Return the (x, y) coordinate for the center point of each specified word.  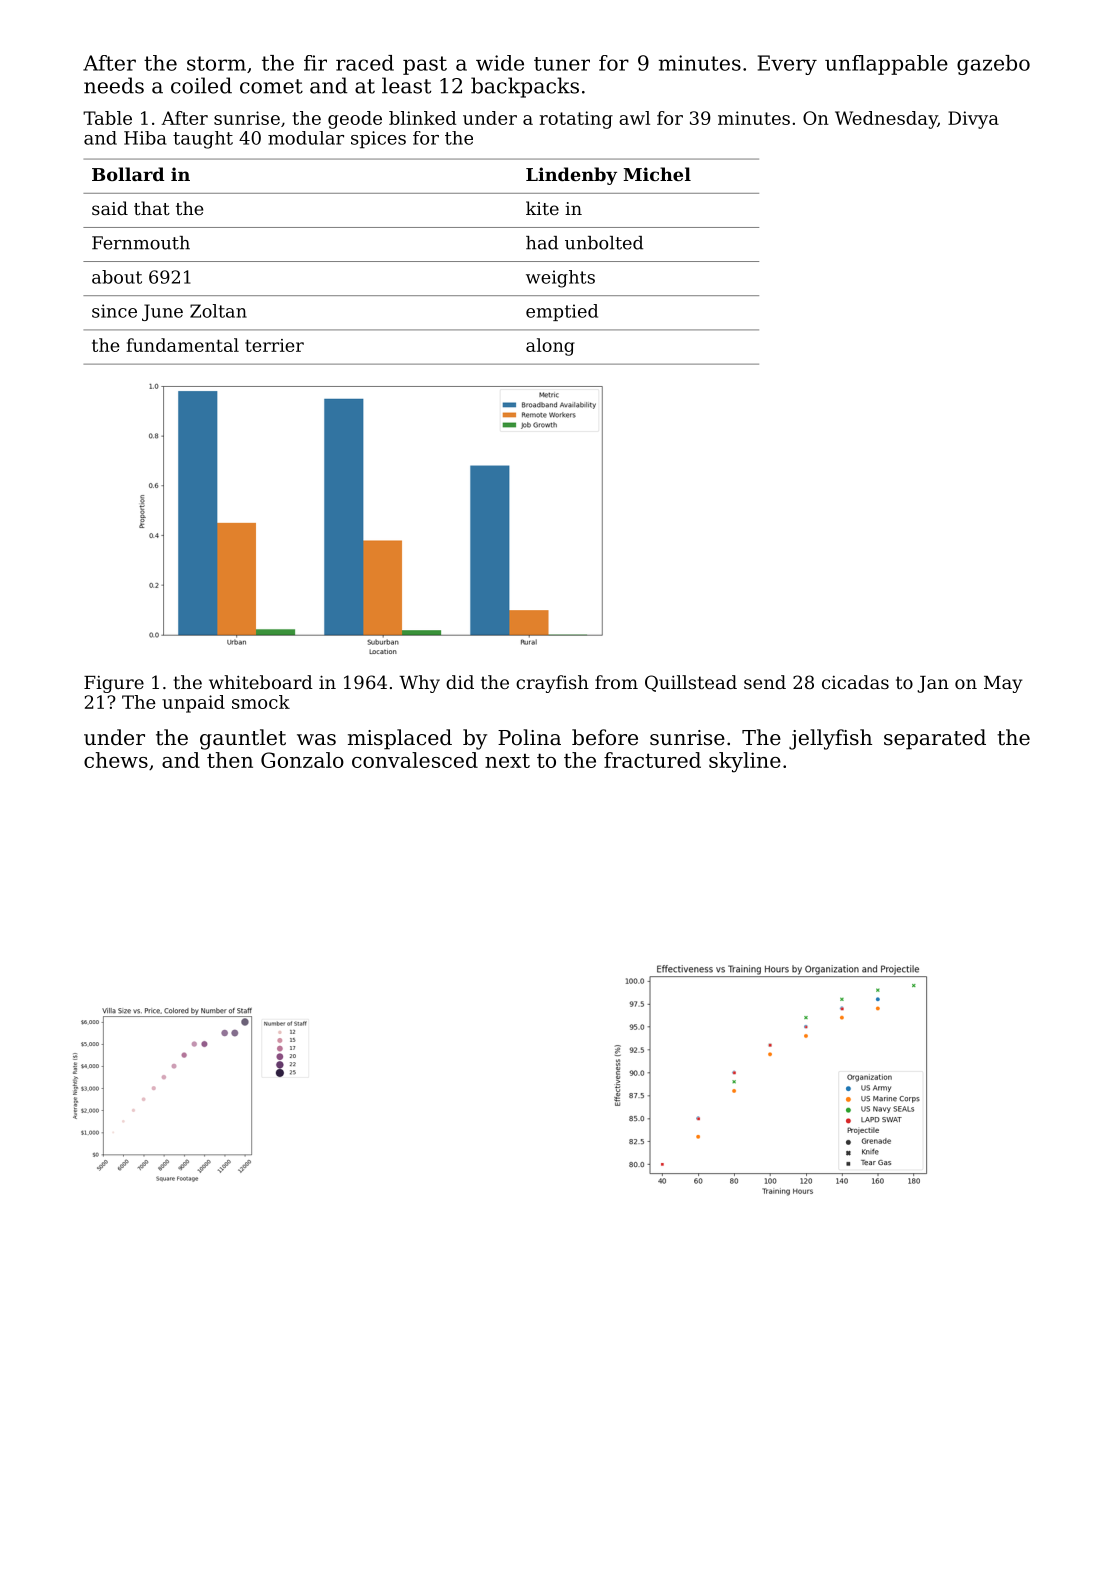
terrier (274, 345)
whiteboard (261, 682)
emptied (562, 312)
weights (560, 279)
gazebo (993, 65)
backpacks (525, 87)
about (117, 277)
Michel (657, 174)
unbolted (604, 243)
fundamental (182, 345)
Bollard (128, 174)
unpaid (193, 704)
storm (216, 63)
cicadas (855, 682)
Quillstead (691, 683)
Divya (973, 120)
